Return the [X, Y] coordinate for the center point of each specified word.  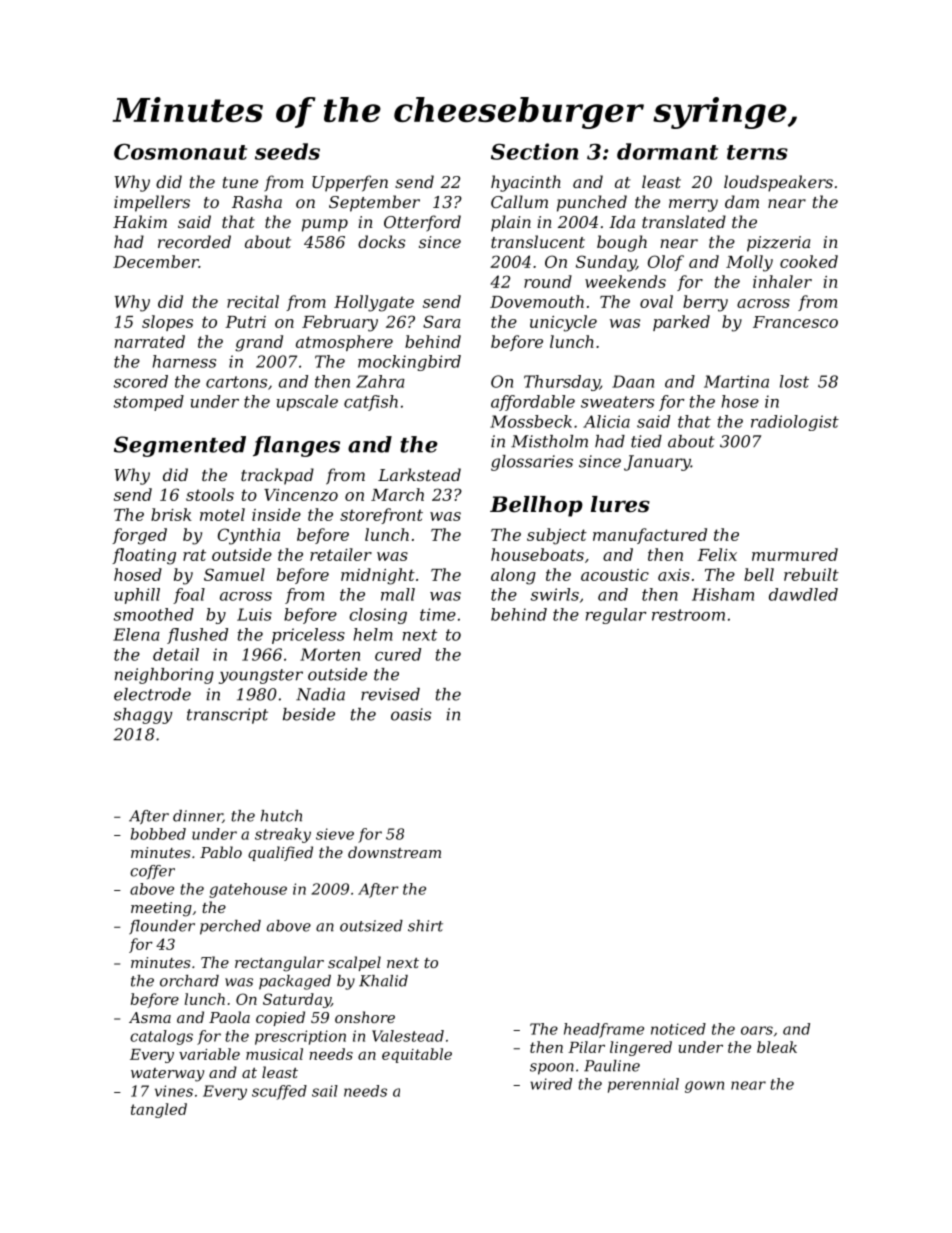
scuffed [279, 1092]
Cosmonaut [180, 152]
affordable [533, 403]
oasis [411, 714]
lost [794, 381]
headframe [604, 1030]
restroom [688, 615]
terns [757, 152]
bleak [777, 1047]
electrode [152, 694]
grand [259, 343]
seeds [287, 151]
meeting [161, 909]
